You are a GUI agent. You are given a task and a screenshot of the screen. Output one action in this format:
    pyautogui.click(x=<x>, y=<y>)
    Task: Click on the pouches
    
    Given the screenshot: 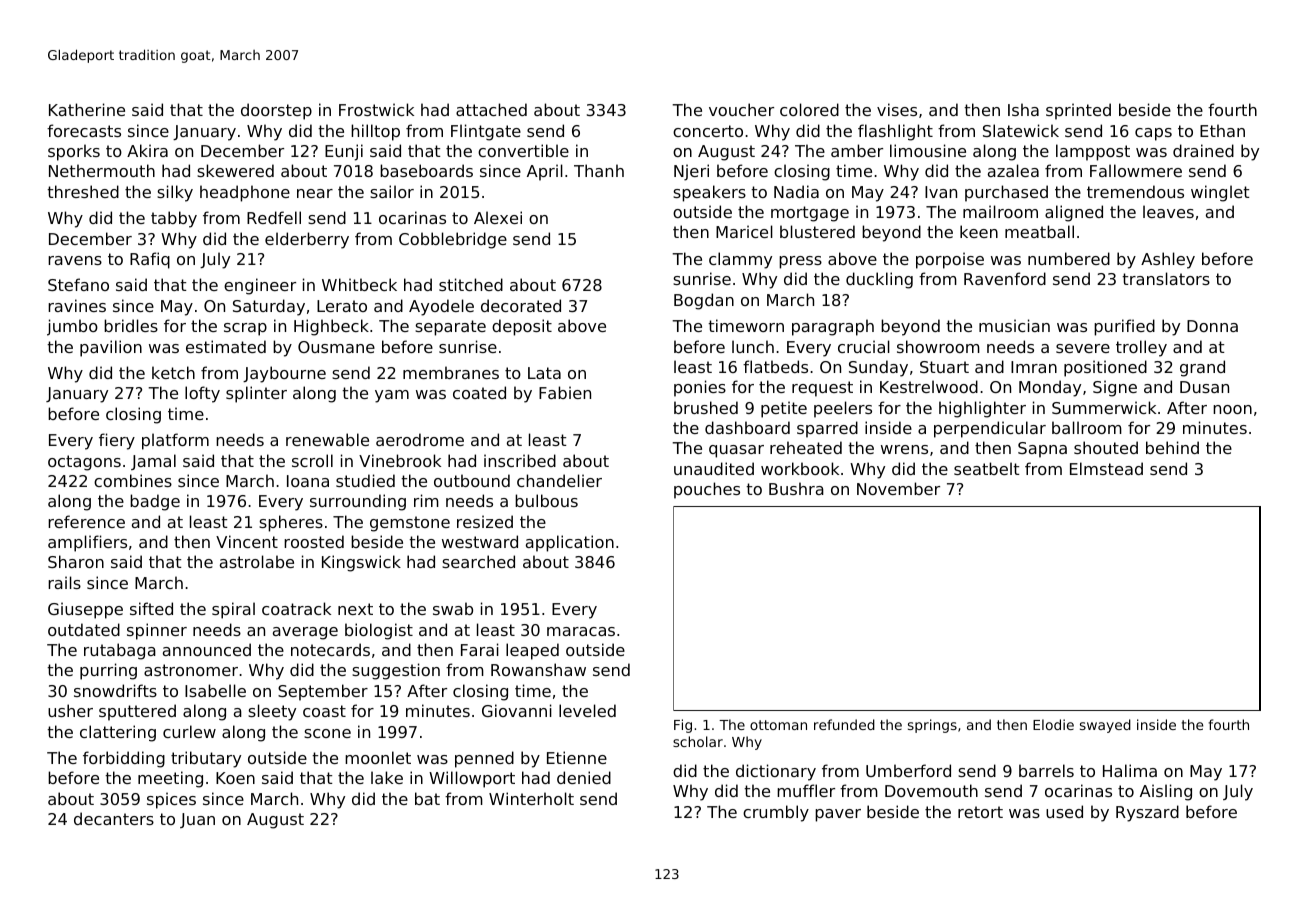 What is the action you would take?
    pyautogui.click(x=707, y=490)
